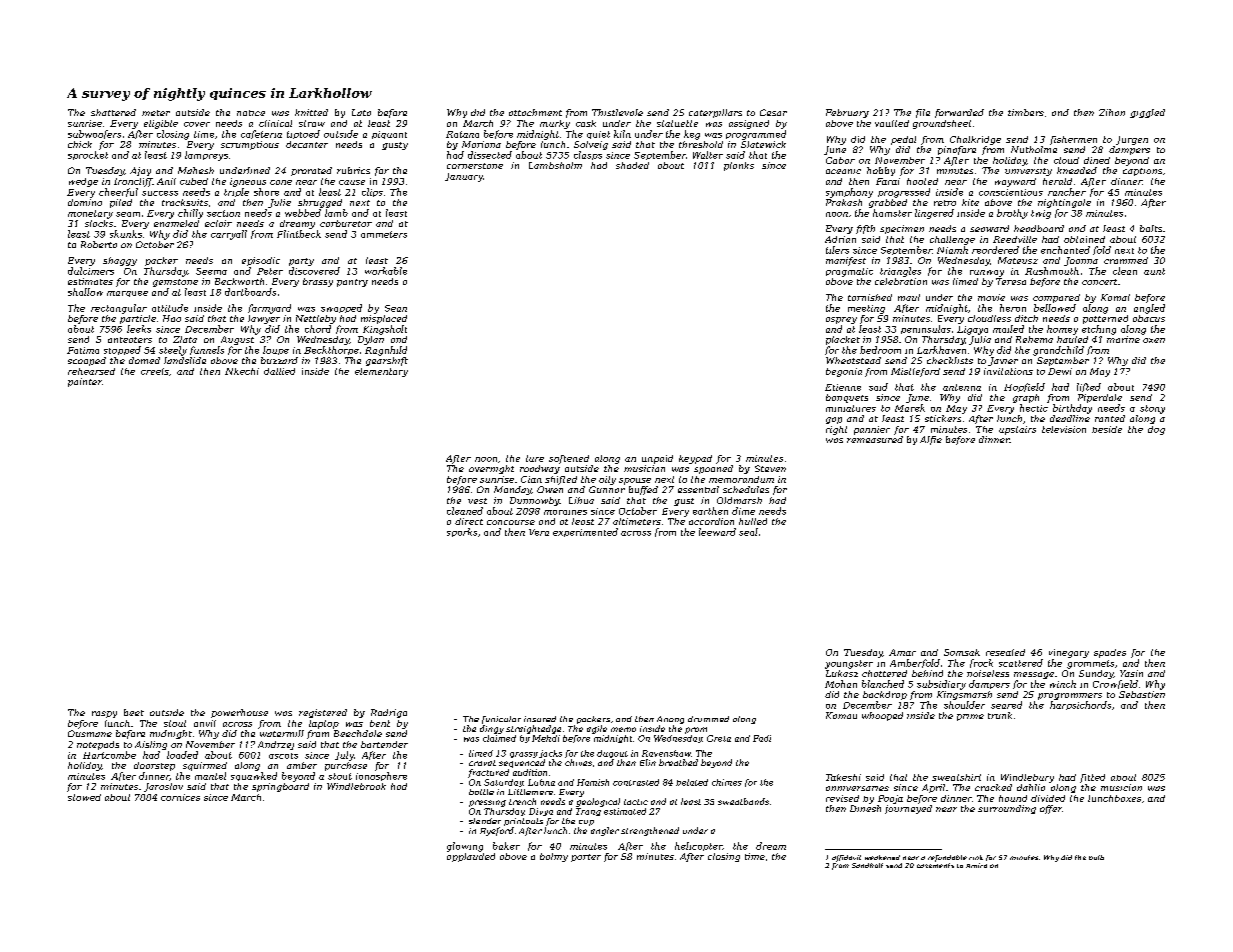  Describe the element at coordinates (94, 134) in the screenshot. I see `subwoofers` at that location.
